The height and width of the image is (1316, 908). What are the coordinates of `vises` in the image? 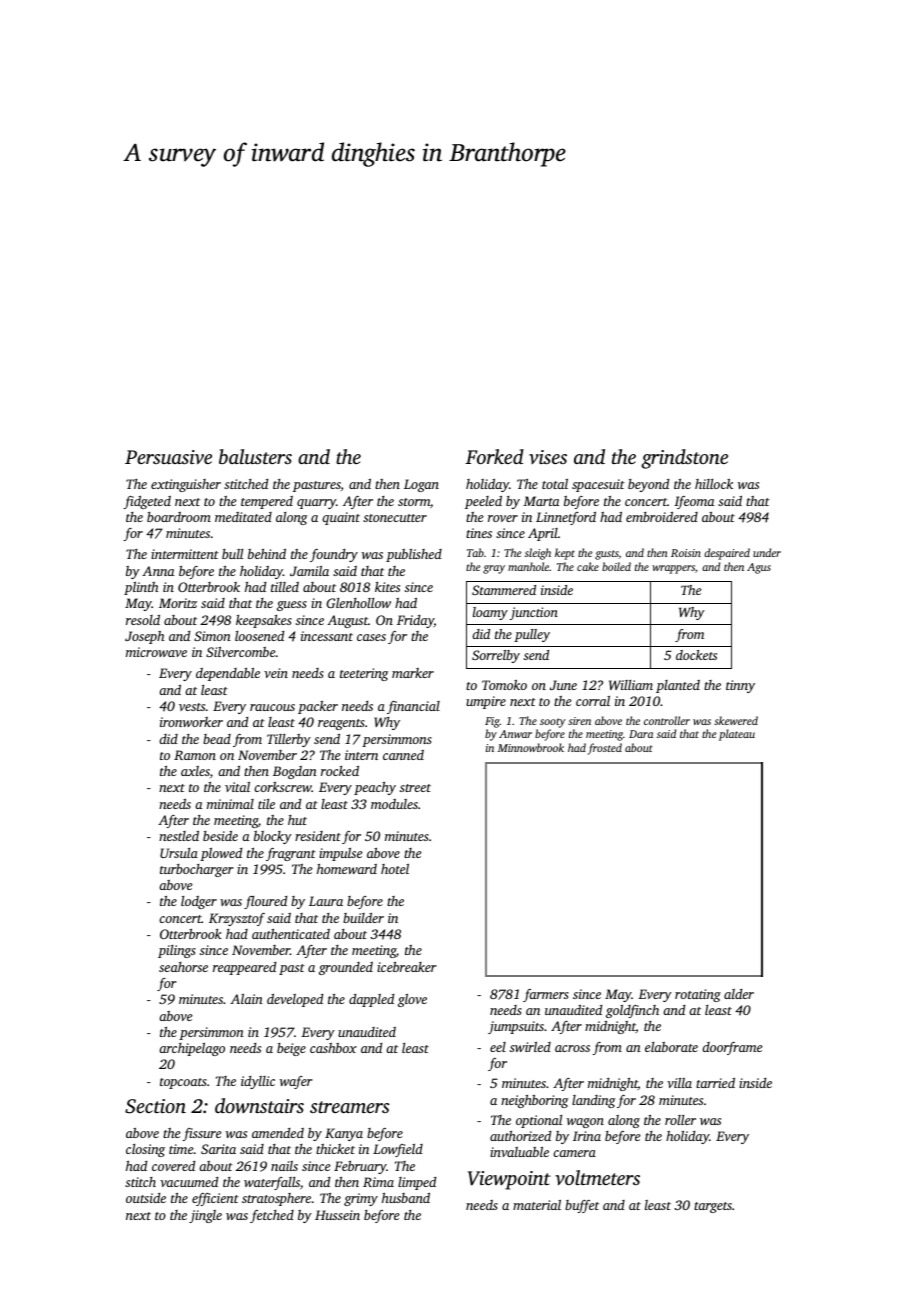 It's located at (548, 457).
